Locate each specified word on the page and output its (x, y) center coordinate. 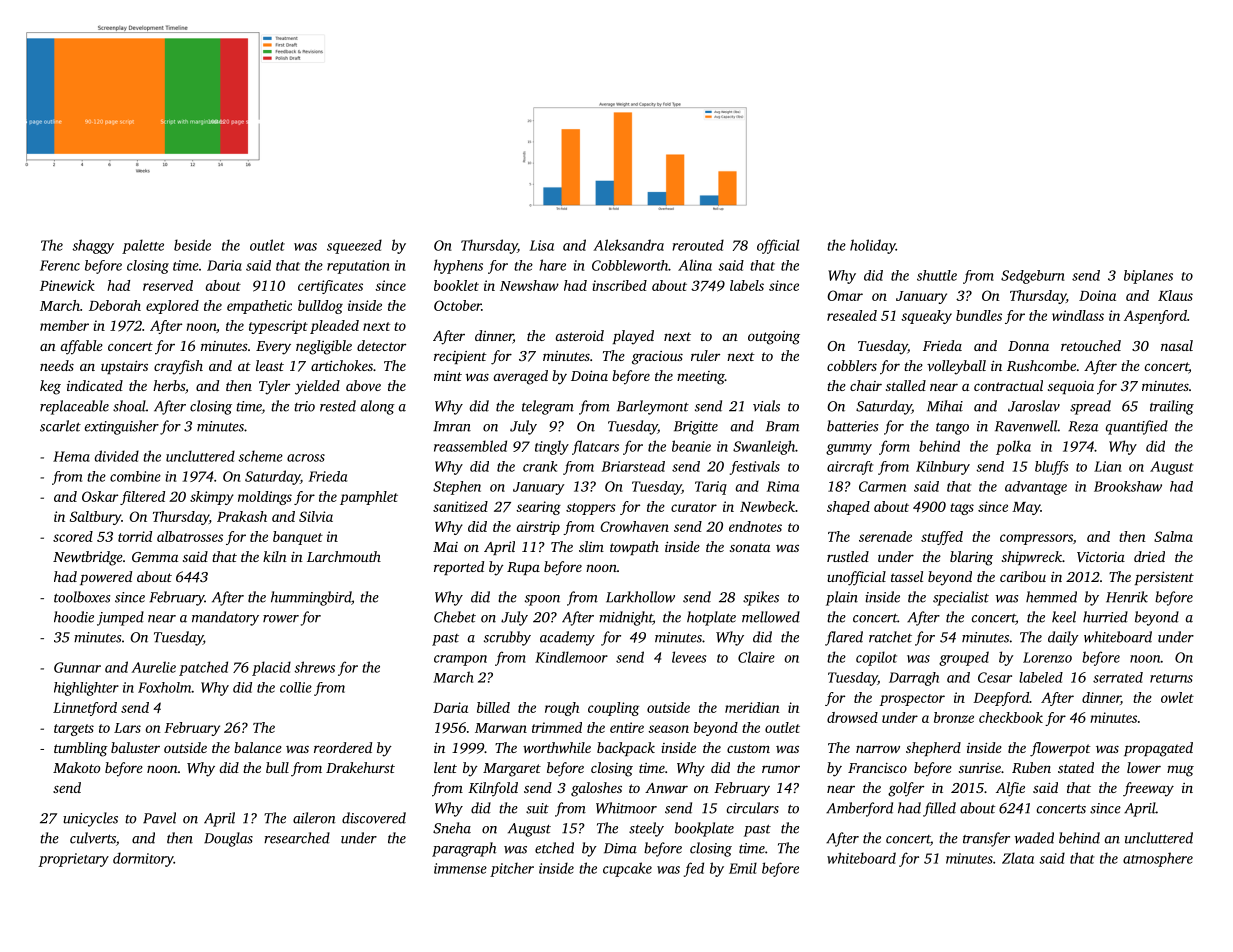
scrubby (507, 638)
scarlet (60, 426)
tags (962, 509)
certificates (330, 287)
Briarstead (633, 466)
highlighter (86, 689)
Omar (845, 295)
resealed (852, 315)
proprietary (74, 860)
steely (646, 829)
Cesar (995, 677)
